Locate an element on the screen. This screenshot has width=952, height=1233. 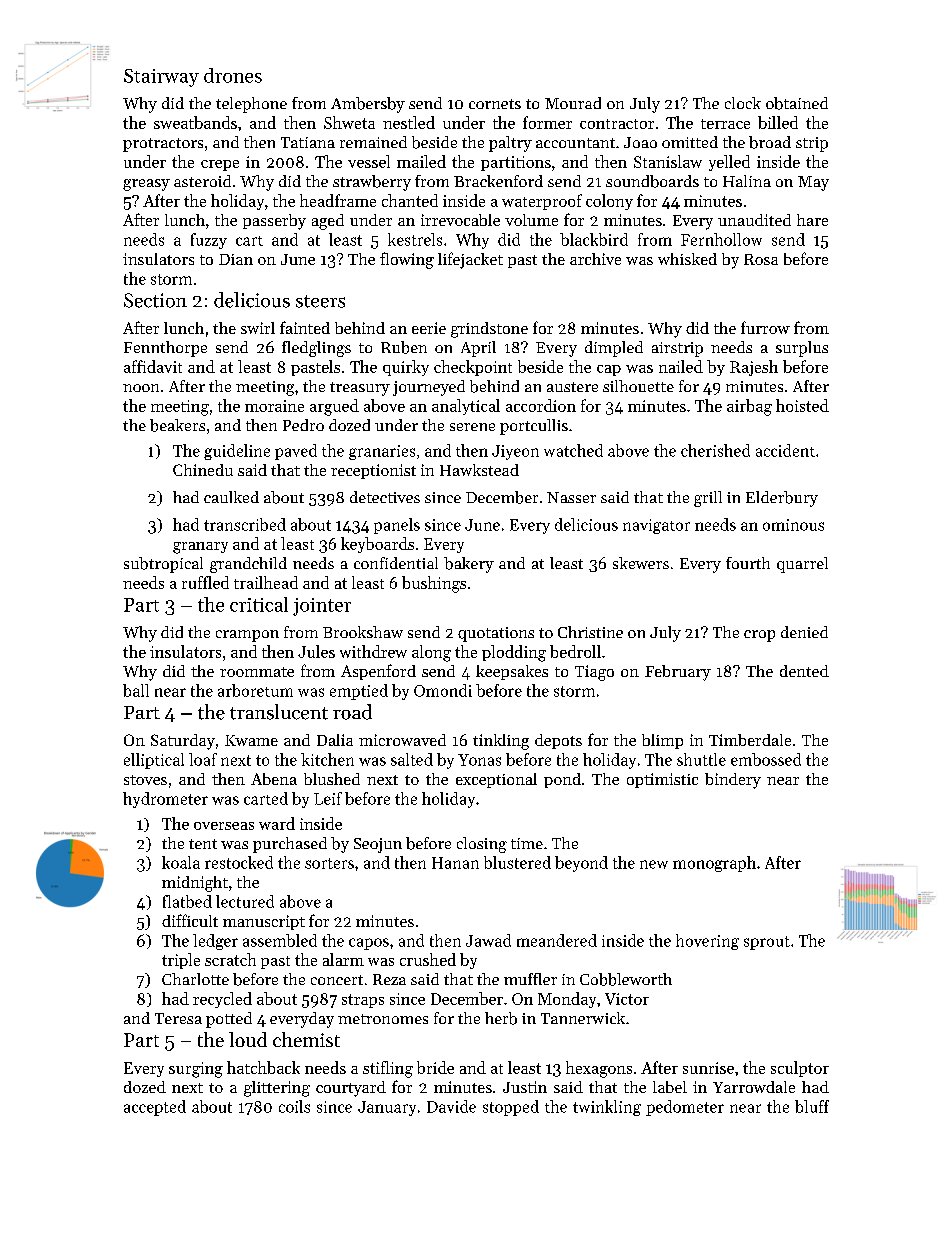
beakers is located at coordinates (177, 425).
